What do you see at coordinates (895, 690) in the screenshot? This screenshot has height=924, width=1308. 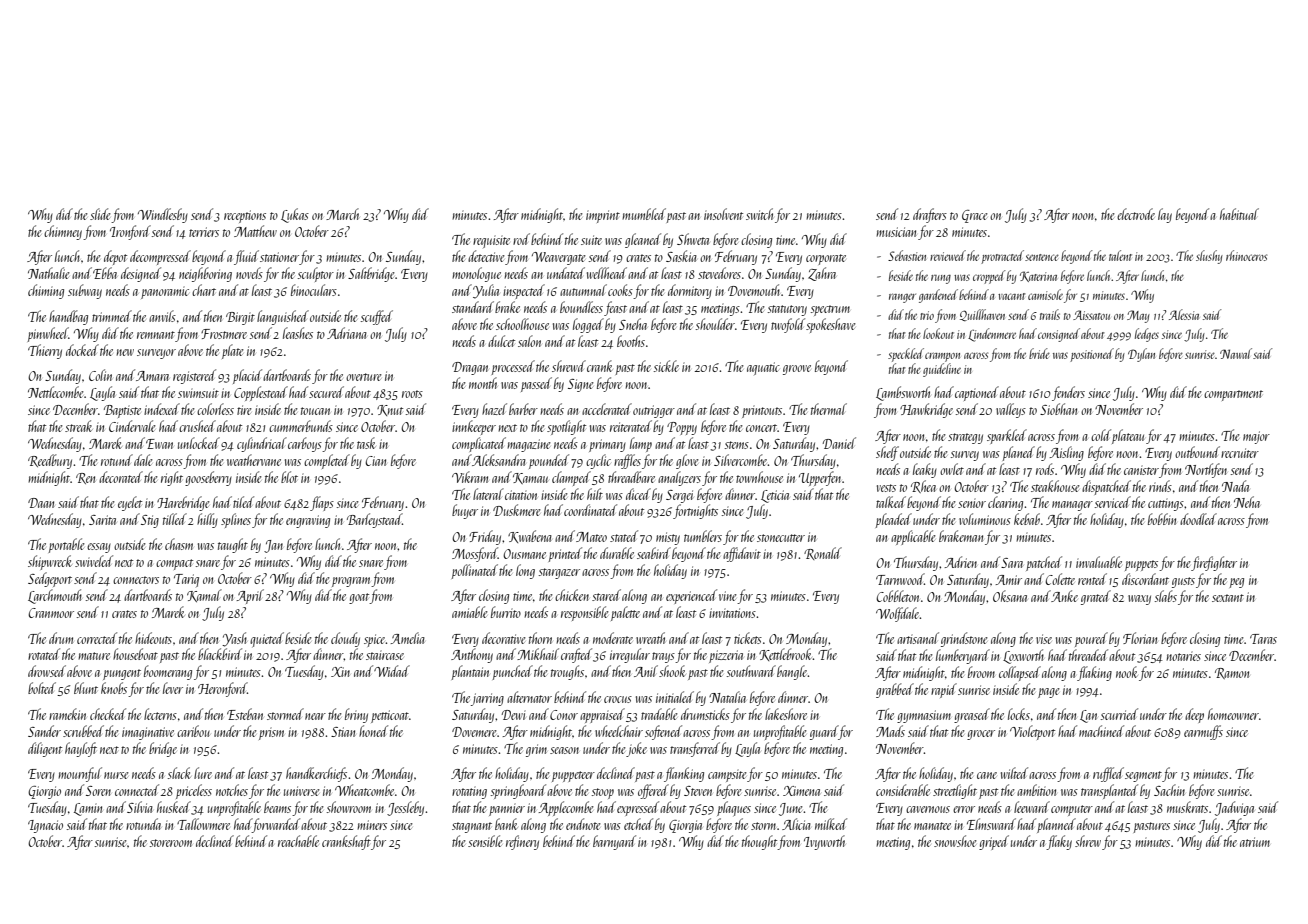 I see `grabbed` at bounding box center [895, 690].
